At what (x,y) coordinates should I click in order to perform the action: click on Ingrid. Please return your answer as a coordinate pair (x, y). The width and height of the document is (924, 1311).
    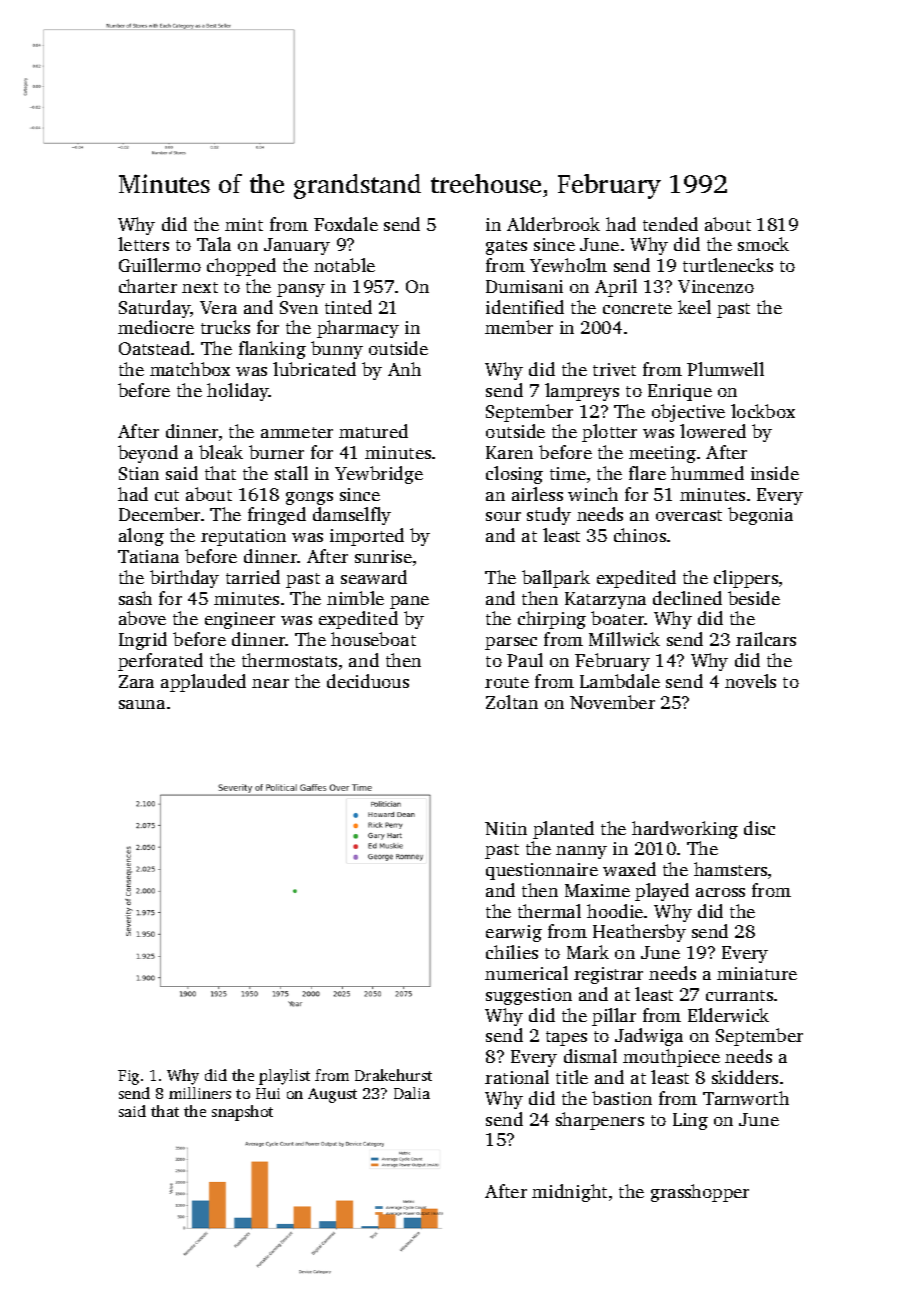
    Looking at the image, I should click on (143, 641).
